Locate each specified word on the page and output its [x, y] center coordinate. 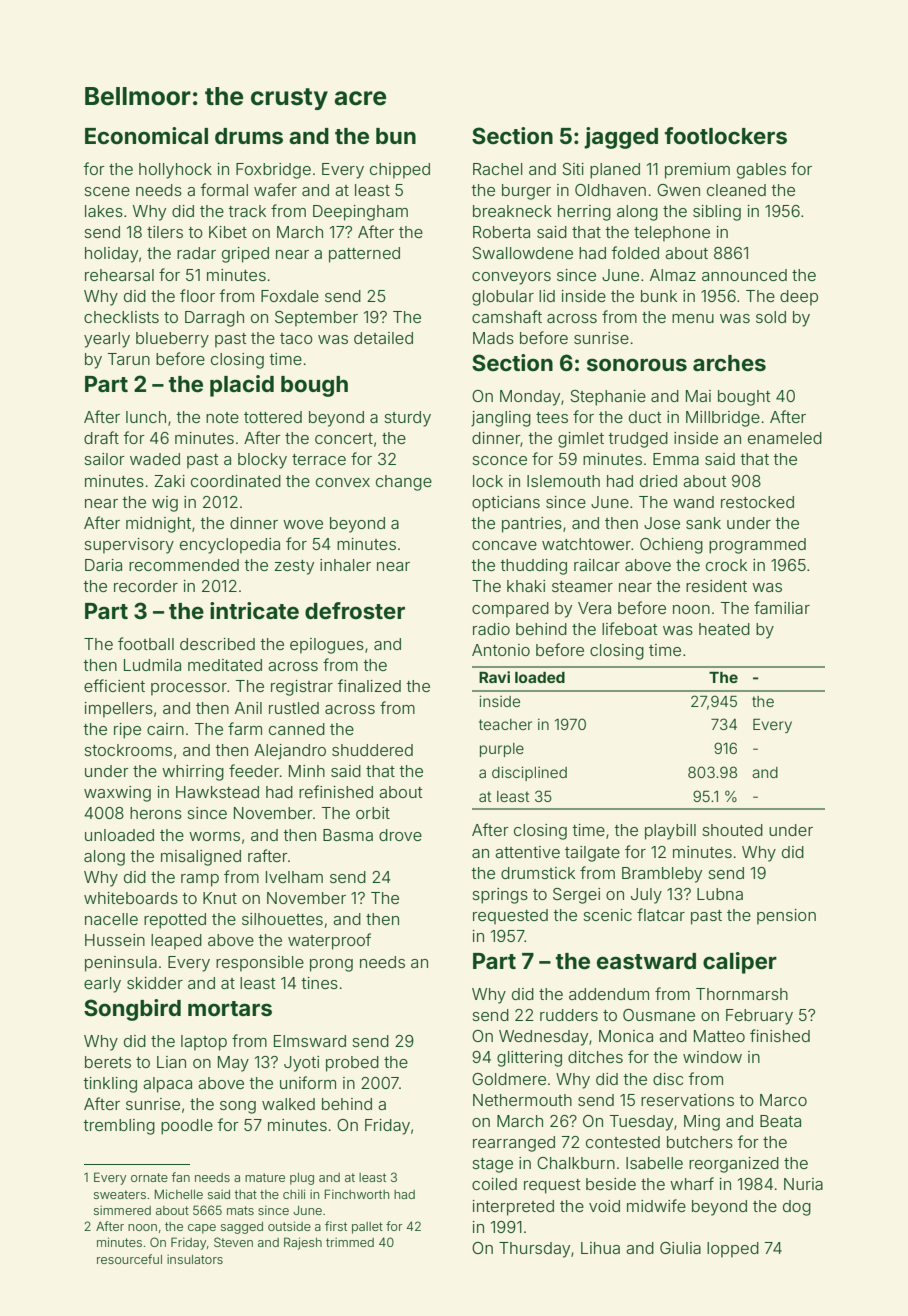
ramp [200, 880]
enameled [785, 438]
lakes [104, 211]
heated [724, 629]
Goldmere [509, 1079]
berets [108, 1062]
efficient [114, 685]
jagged [621, 138]
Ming [702, 1123]
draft [101, 437]
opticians [506, 504]
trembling [119, 1127]
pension [786, 917]
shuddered [372, 750]
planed [615, 171]
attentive [527, 852]
